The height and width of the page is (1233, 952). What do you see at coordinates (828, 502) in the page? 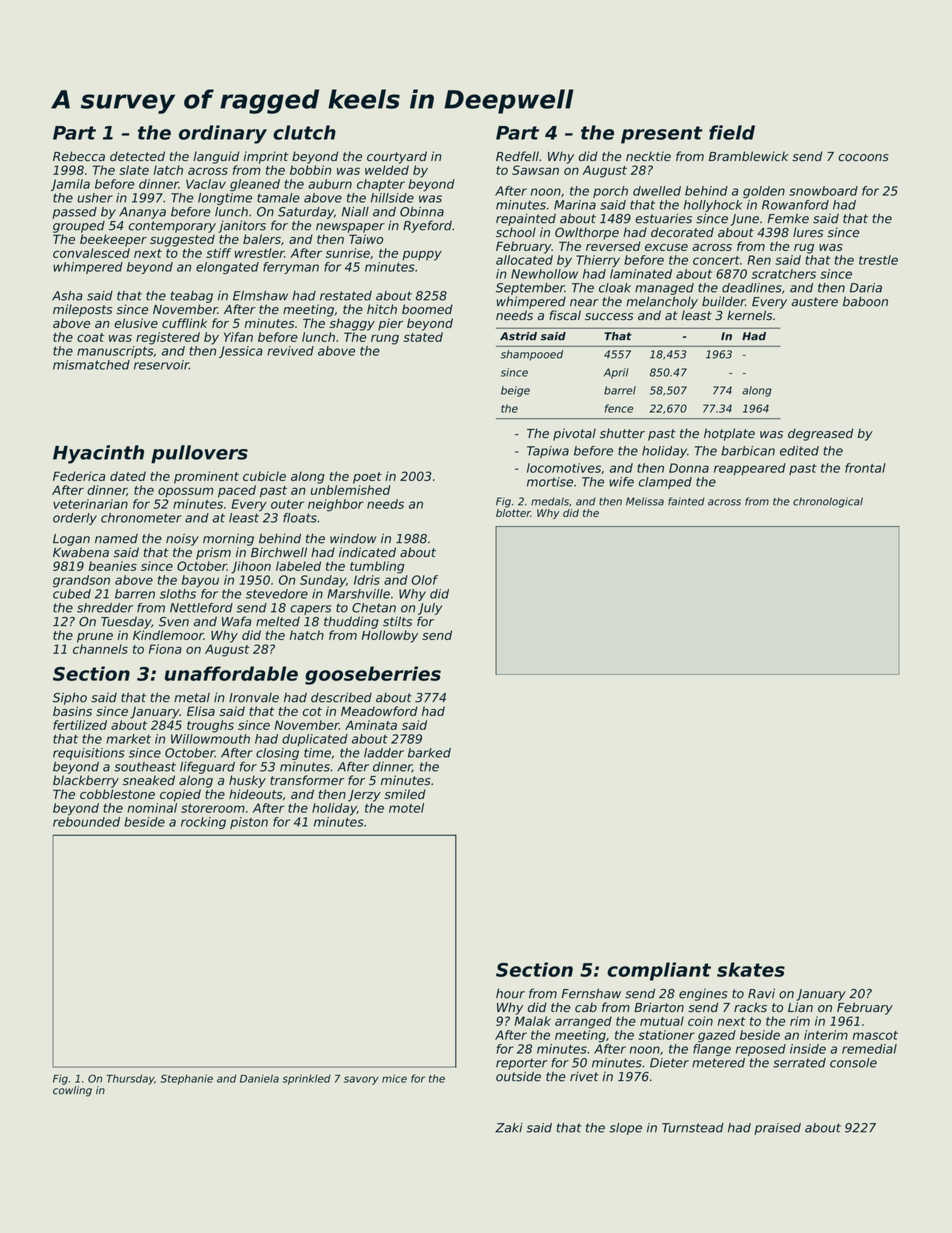
I see `chronological` at bounding box center [828, 502].
